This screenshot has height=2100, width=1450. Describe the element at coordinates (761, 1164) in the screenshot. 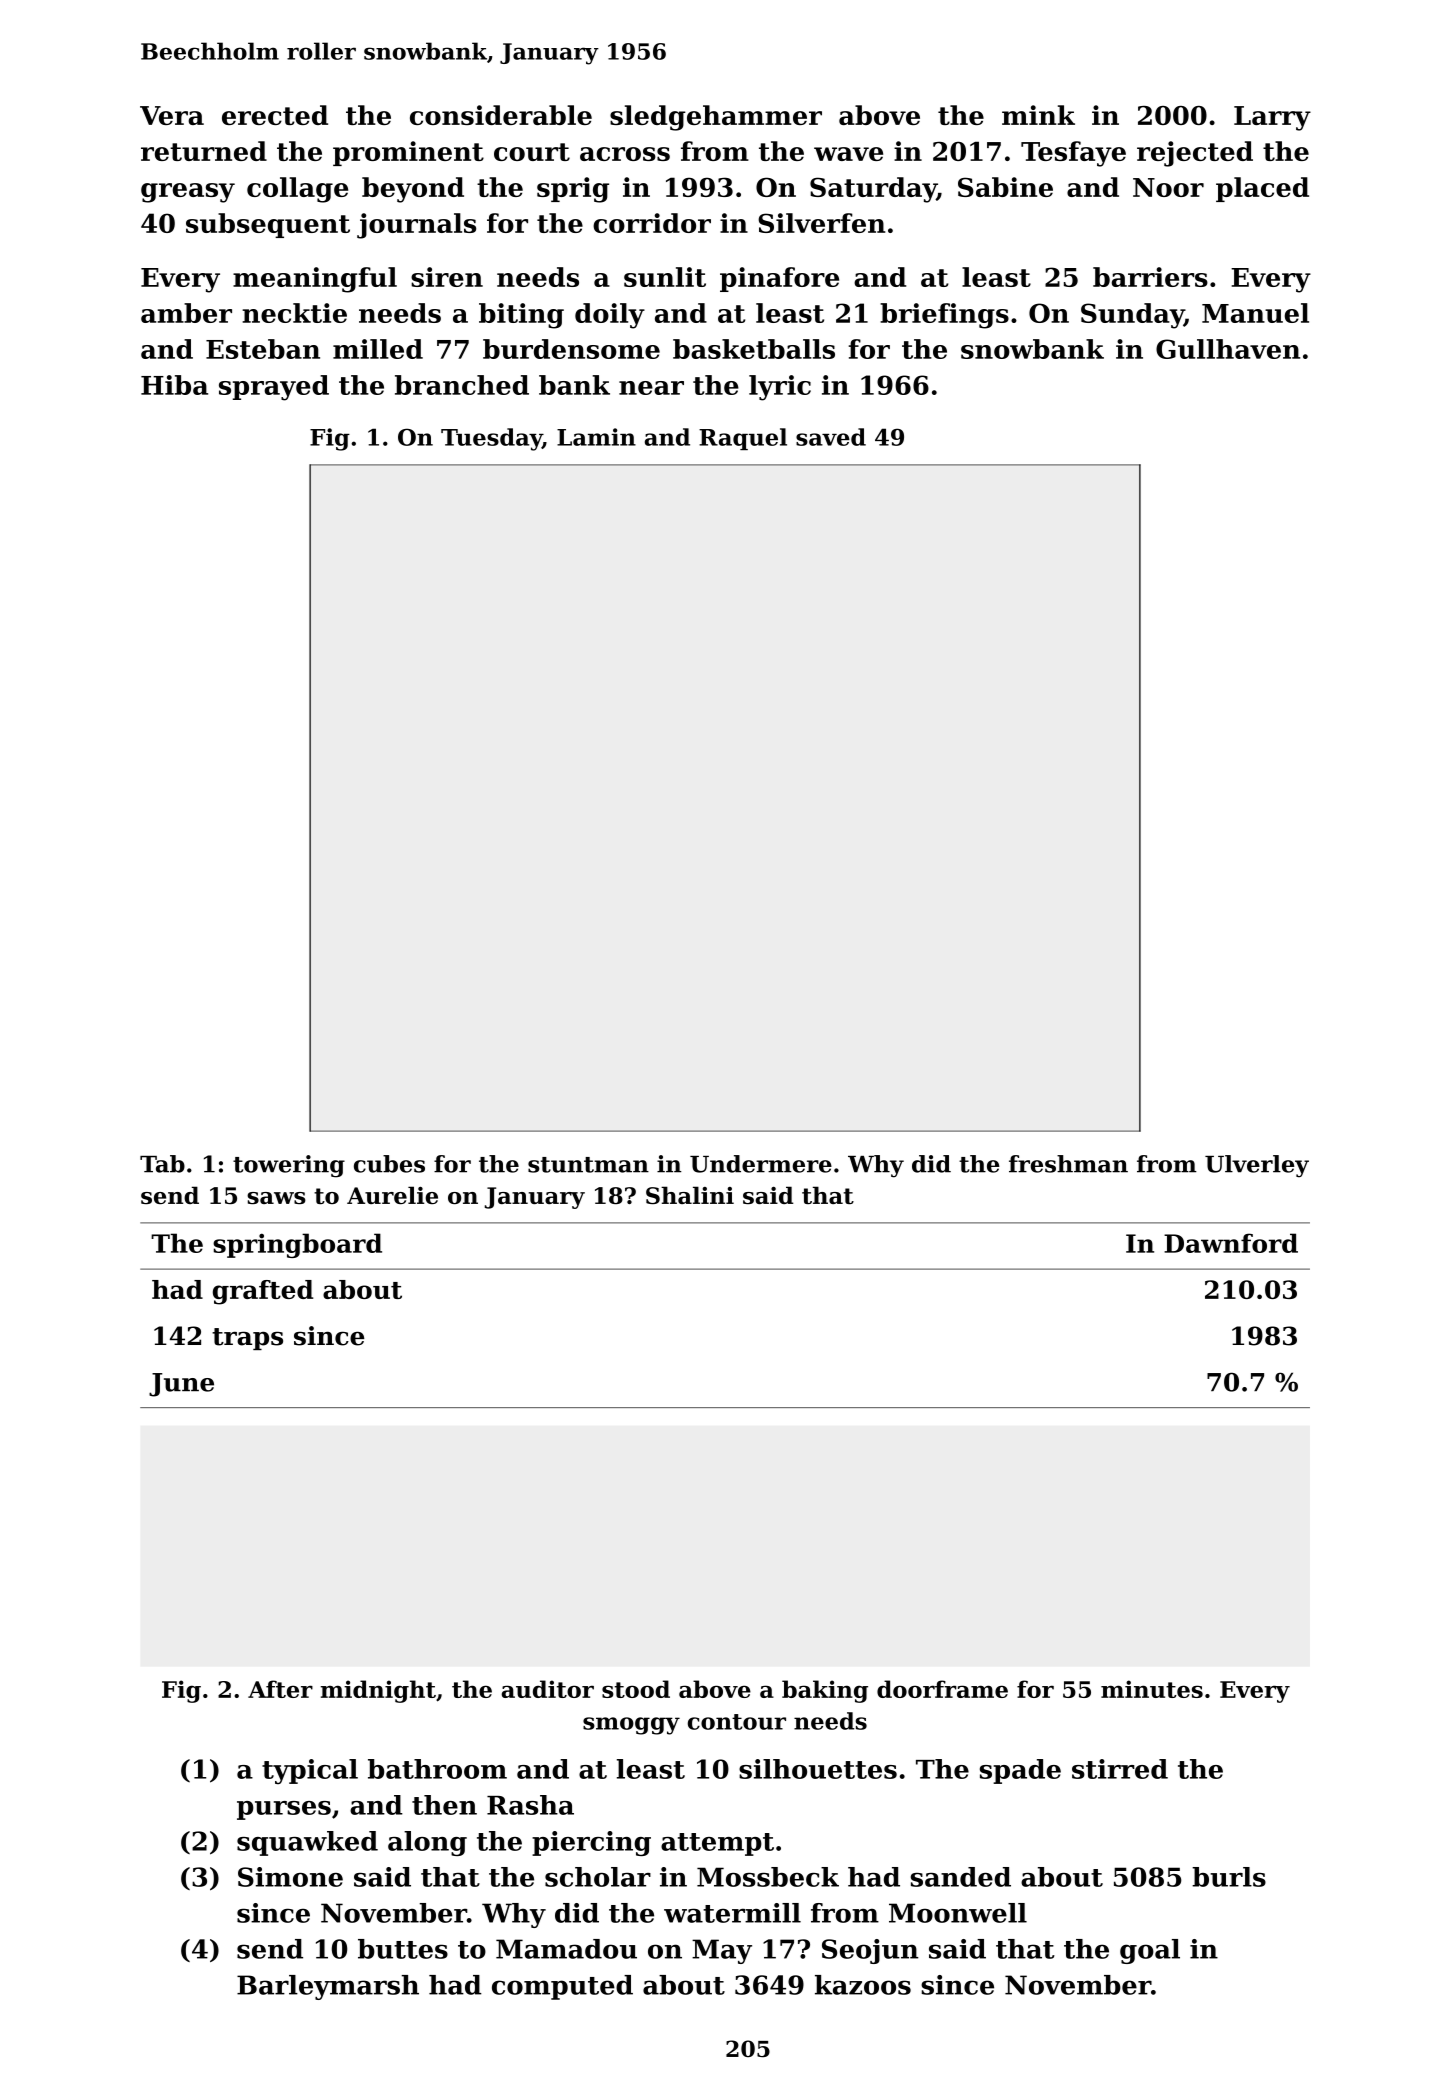

I see `Undermere` at that location.
